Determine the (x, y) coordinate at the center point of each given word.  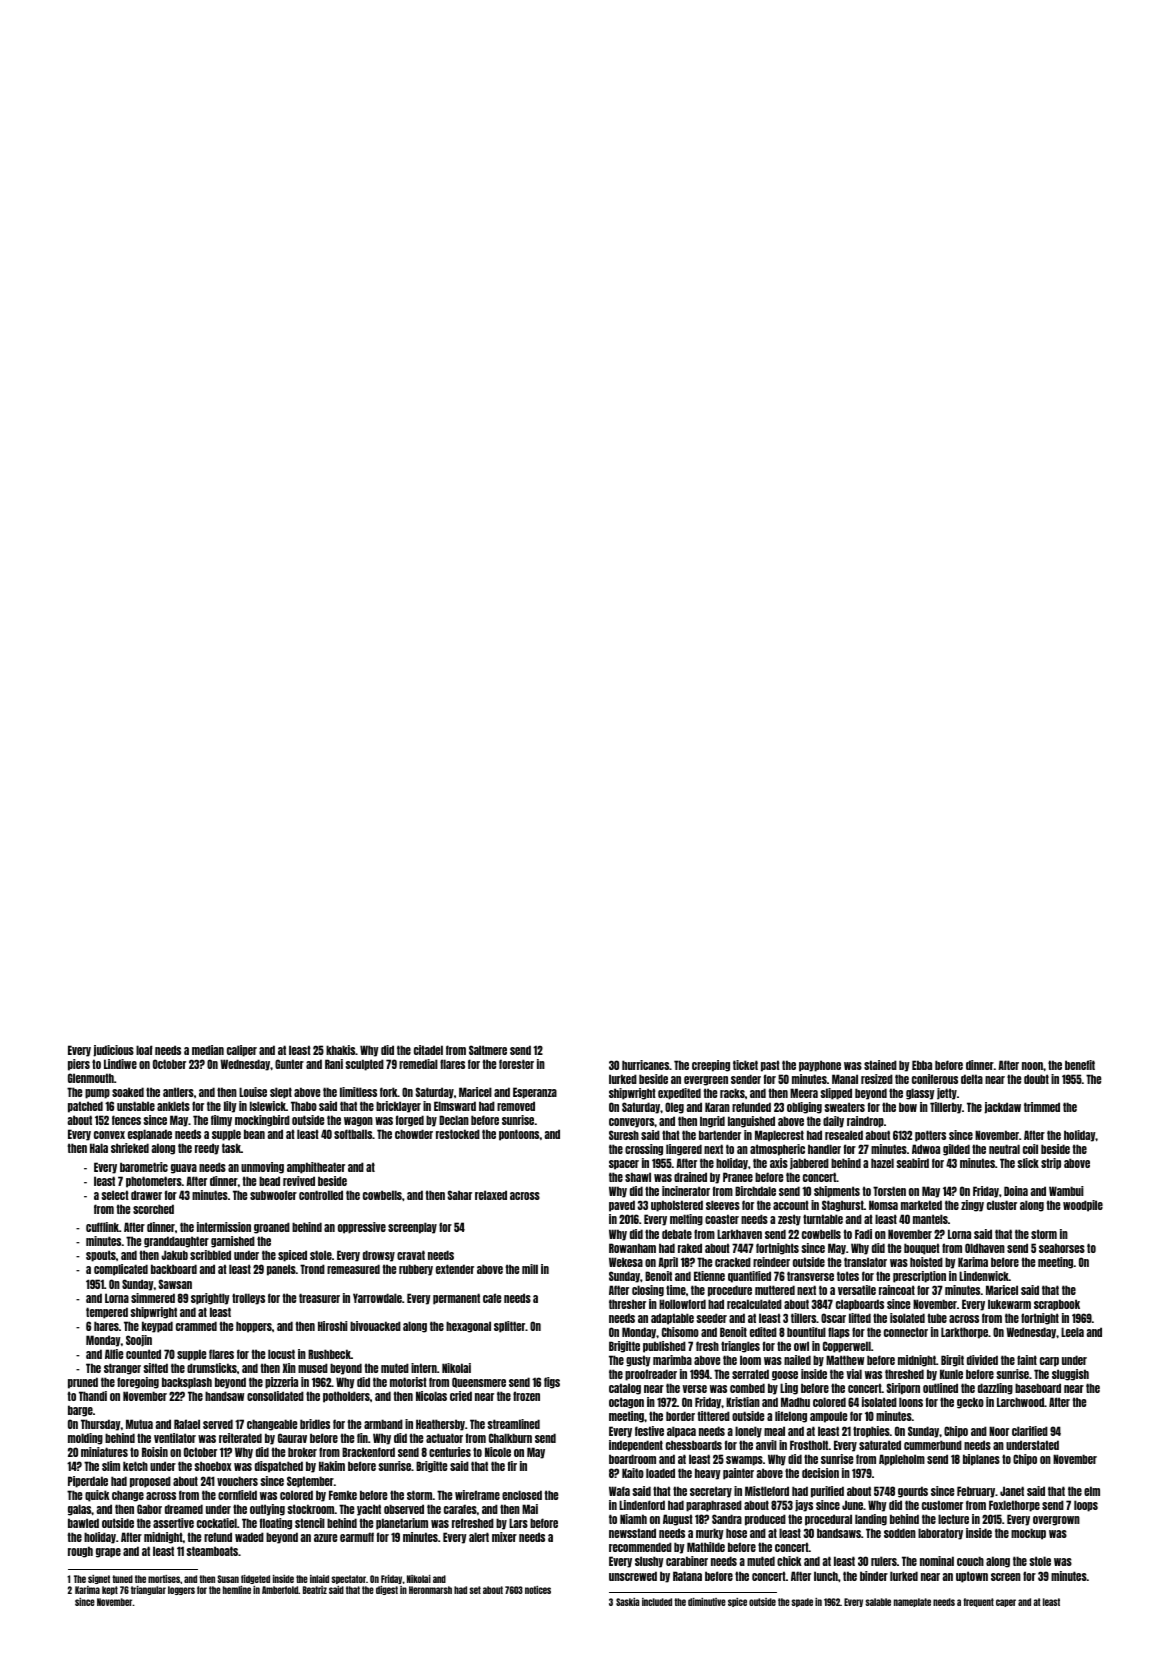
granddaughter (176, 1242)
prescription (919, 1277)
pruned (83, 1383)
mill (530, 1269)
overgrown (1056, 1521)
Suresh (624, 1135)
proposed (150, 1482)
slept (281, 1093)
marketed (921, 1205)
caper (1006, 1603)
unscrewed (633, 1576)
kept (110, 1590)
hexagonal (468, 1327)
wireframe (477, 1495)
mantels (930, 1219)
